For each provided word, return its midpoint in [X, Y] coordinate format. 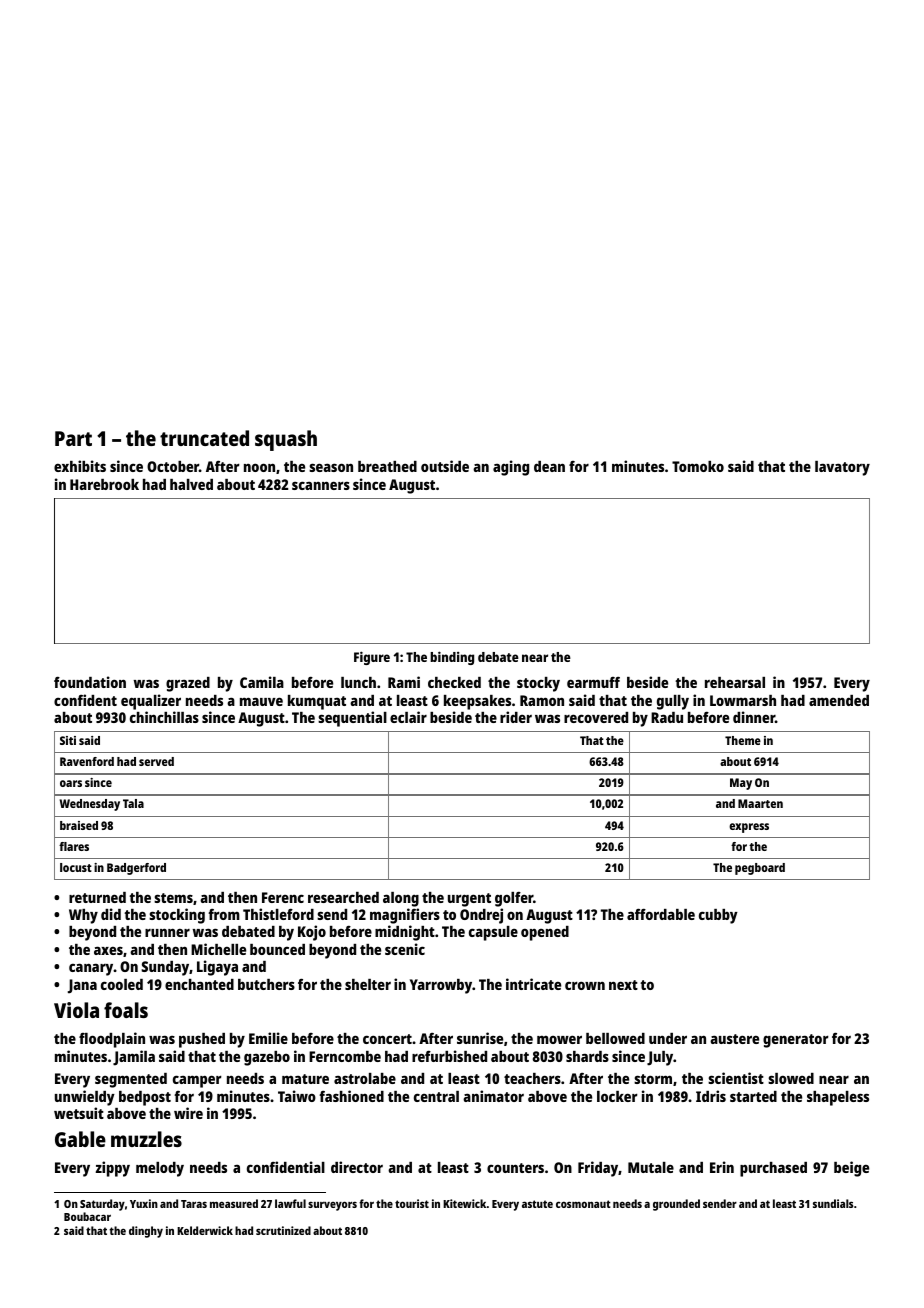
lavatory [842, 468]
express [749, 828]
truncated [204, 438]
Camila [262, 682]
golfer [514, 899]
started [753, 1096]
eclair [408, 717]
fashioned [351, 1096]
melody [160, 1169]
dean [549, 466]
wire [188, 1113]
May [741, 784]
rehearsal [735, 682]
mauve [261, 701]
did [111, 914]
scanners [321, 485]
